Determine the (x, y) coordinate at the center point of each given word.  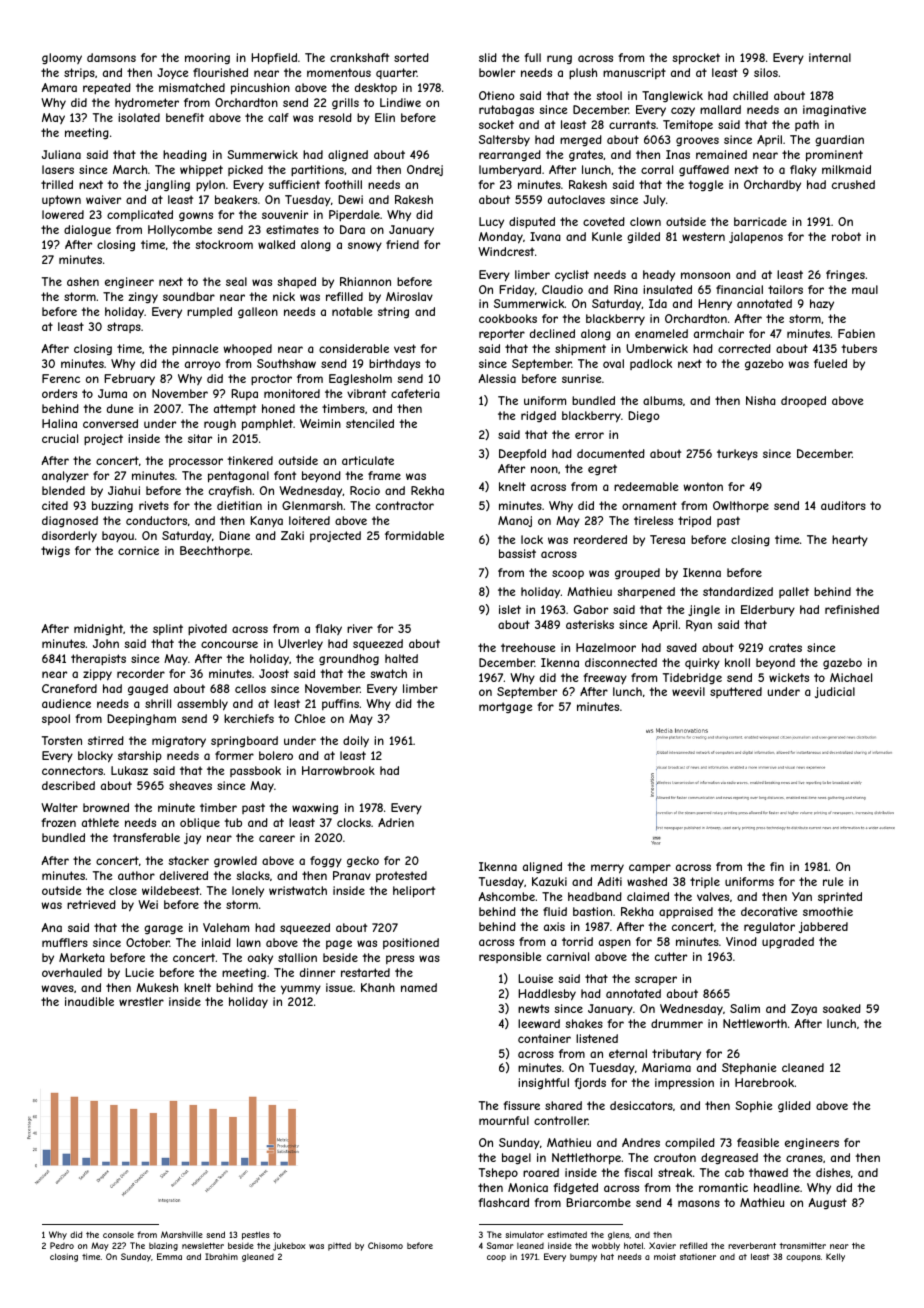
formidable (414, 535)
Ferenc (61, 378)
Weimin (320, 423)
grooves (697, 141)
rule (833, 881)
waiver (103, 199)
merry (607, 869)
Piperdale (354, 216)
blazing (163, 1246)
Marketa (82, 957)
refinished (852, 609)
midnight (98, 630)
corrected (744, 348)
